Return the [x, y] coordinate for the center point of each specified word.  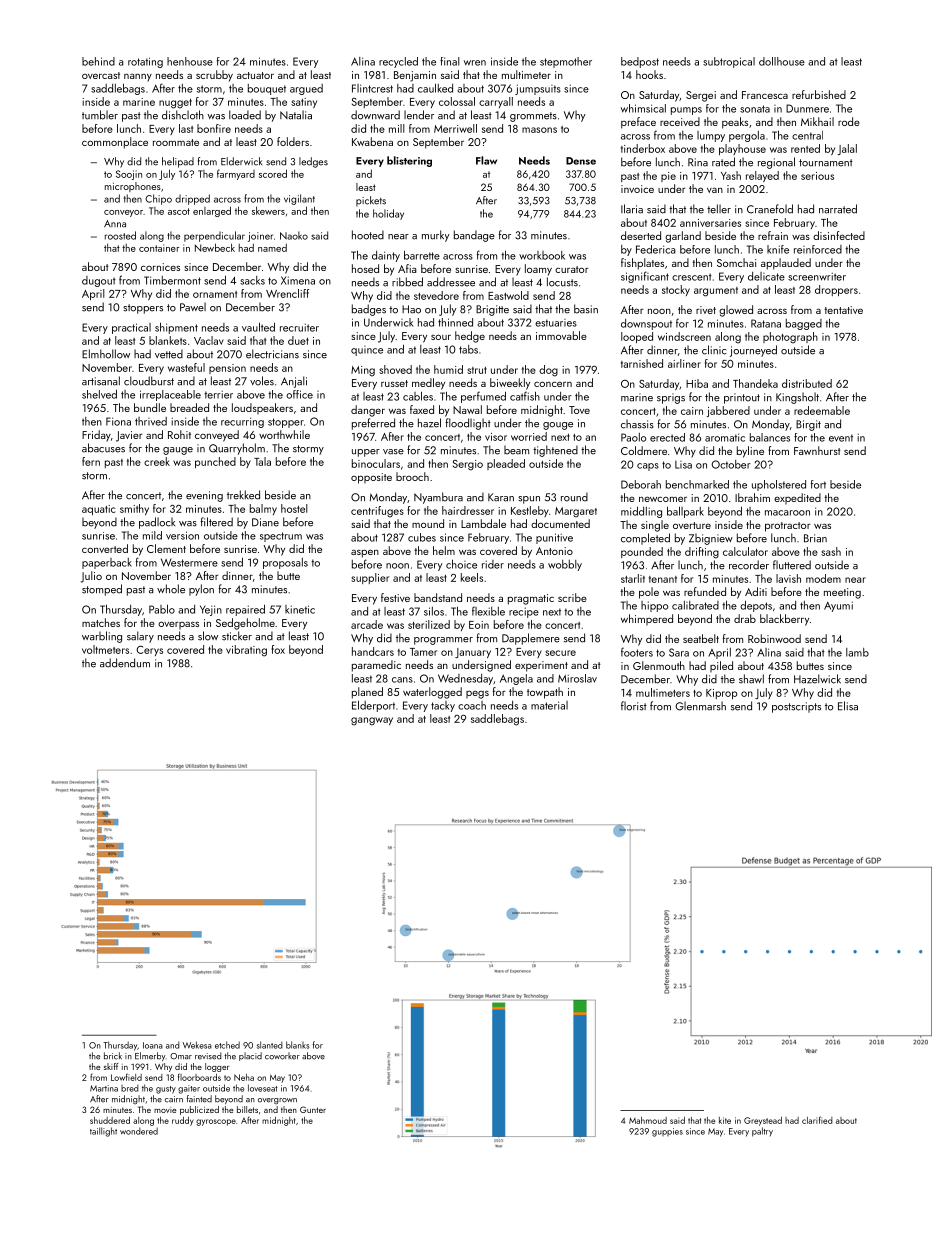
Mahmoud [648, 1120]
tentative [843, 310]
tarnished [642, 363]
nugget [175, 104]
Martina [104, 1088]
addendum [125, 663]
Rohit [179, 434]
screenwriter [817, 276]
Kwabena [372, 141]
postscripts [796, 707]
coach [472, 705]
